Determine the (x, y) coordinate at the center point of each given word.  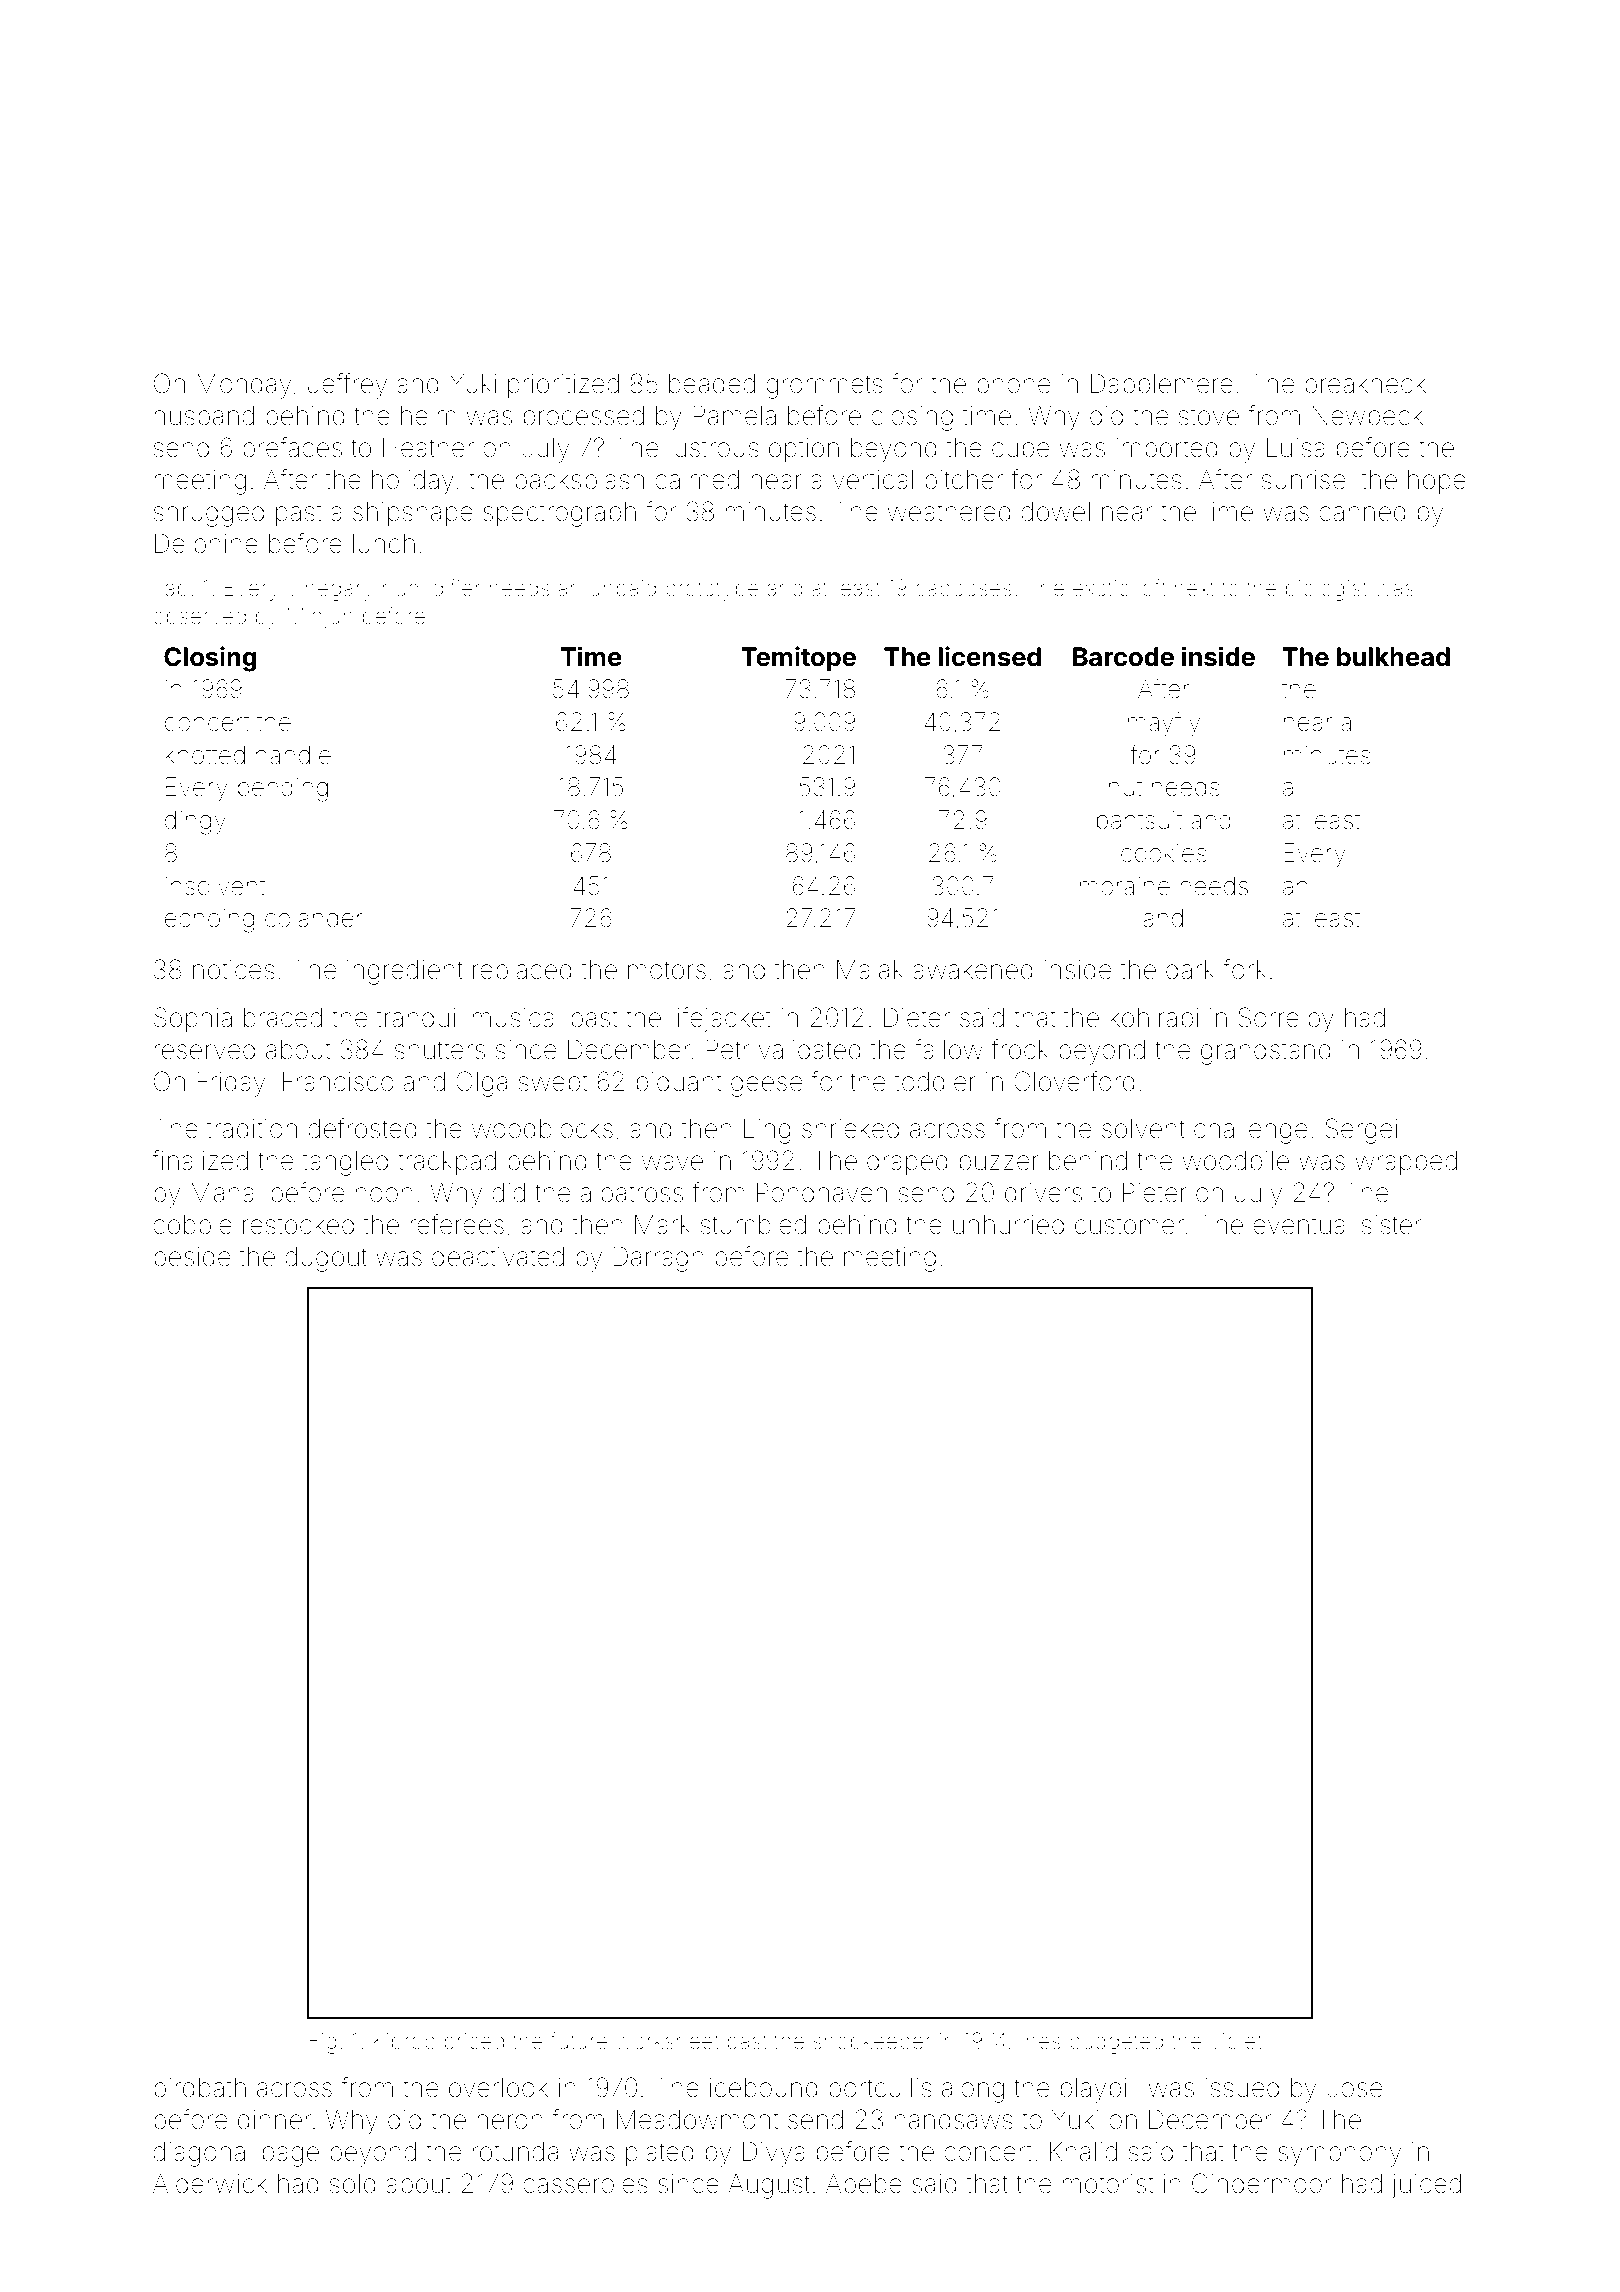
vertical (873, 480)
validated (810, 1050)
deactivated (498, 1257)
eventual (1301, 1225)
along (973, 2090)
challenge (1251, 1131)
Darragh (658, 1259)
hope (1437, 482)
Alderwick (210, 2183)
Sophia (193, 1019)
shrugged (209, 514)
